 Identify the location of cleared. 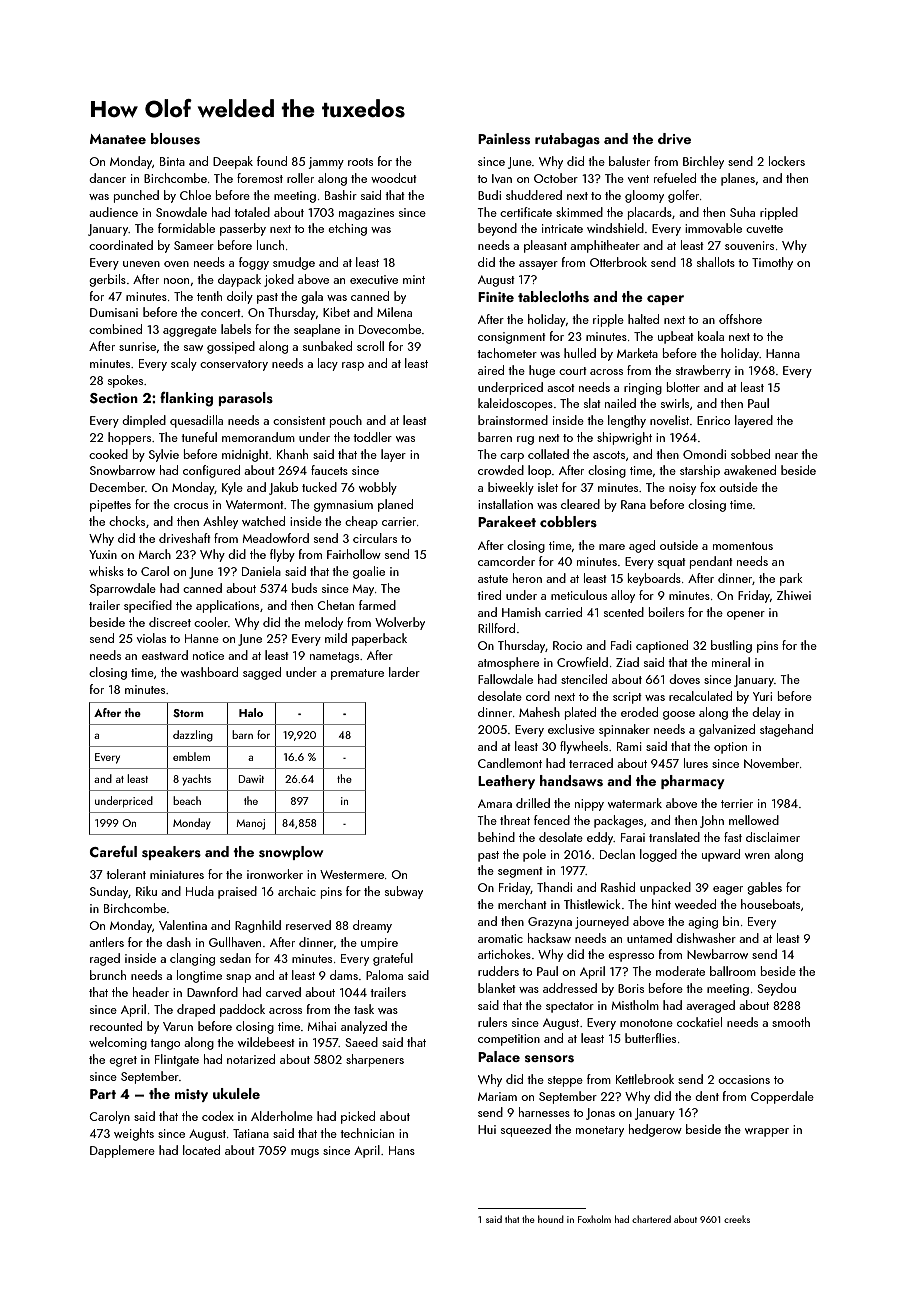
(580, 504).
